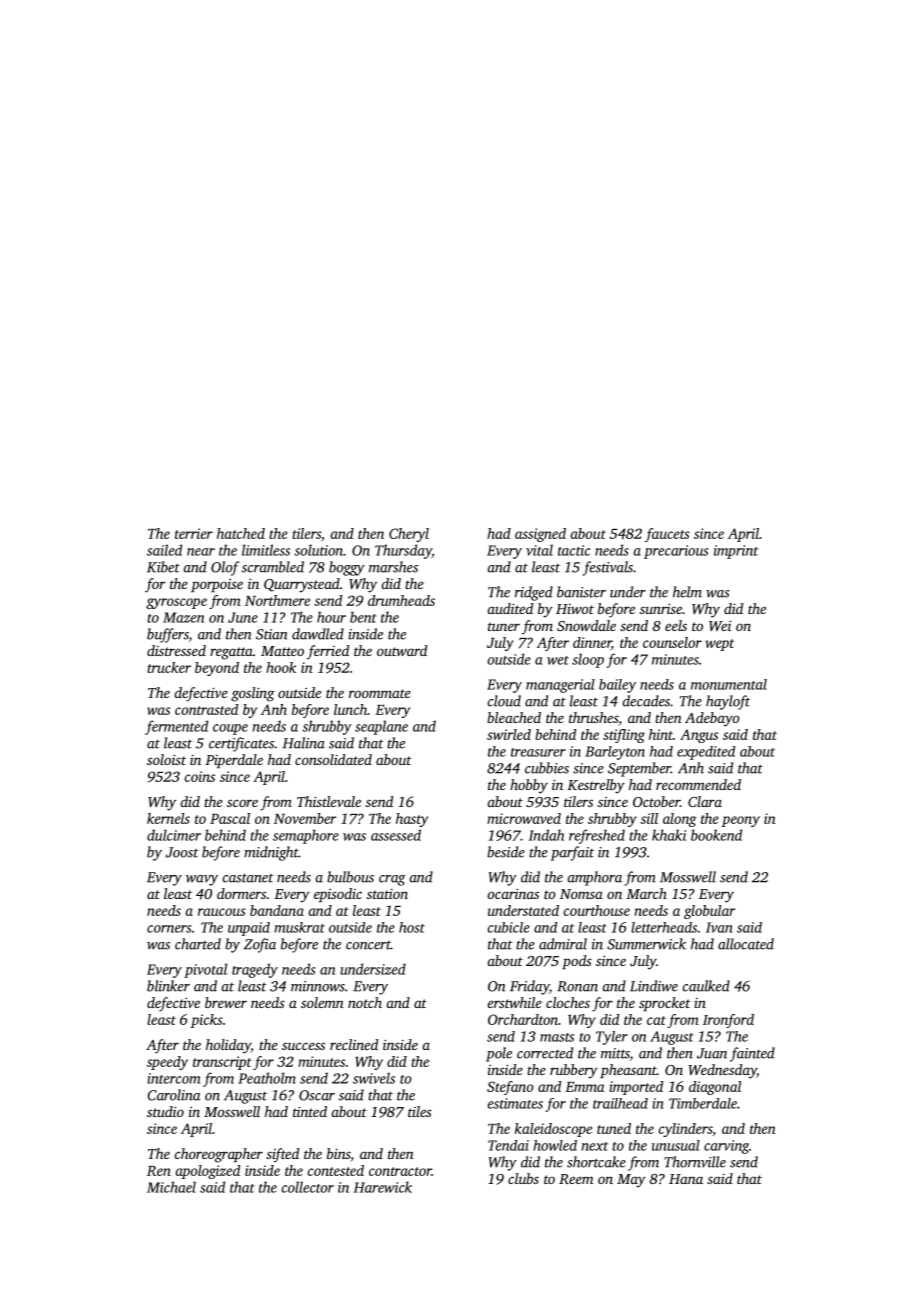 This image has height=1314, width=924. What do you see at coordinates (400, 1171) in the image?
I see `contractor` at bounding box center [400, 1171].
